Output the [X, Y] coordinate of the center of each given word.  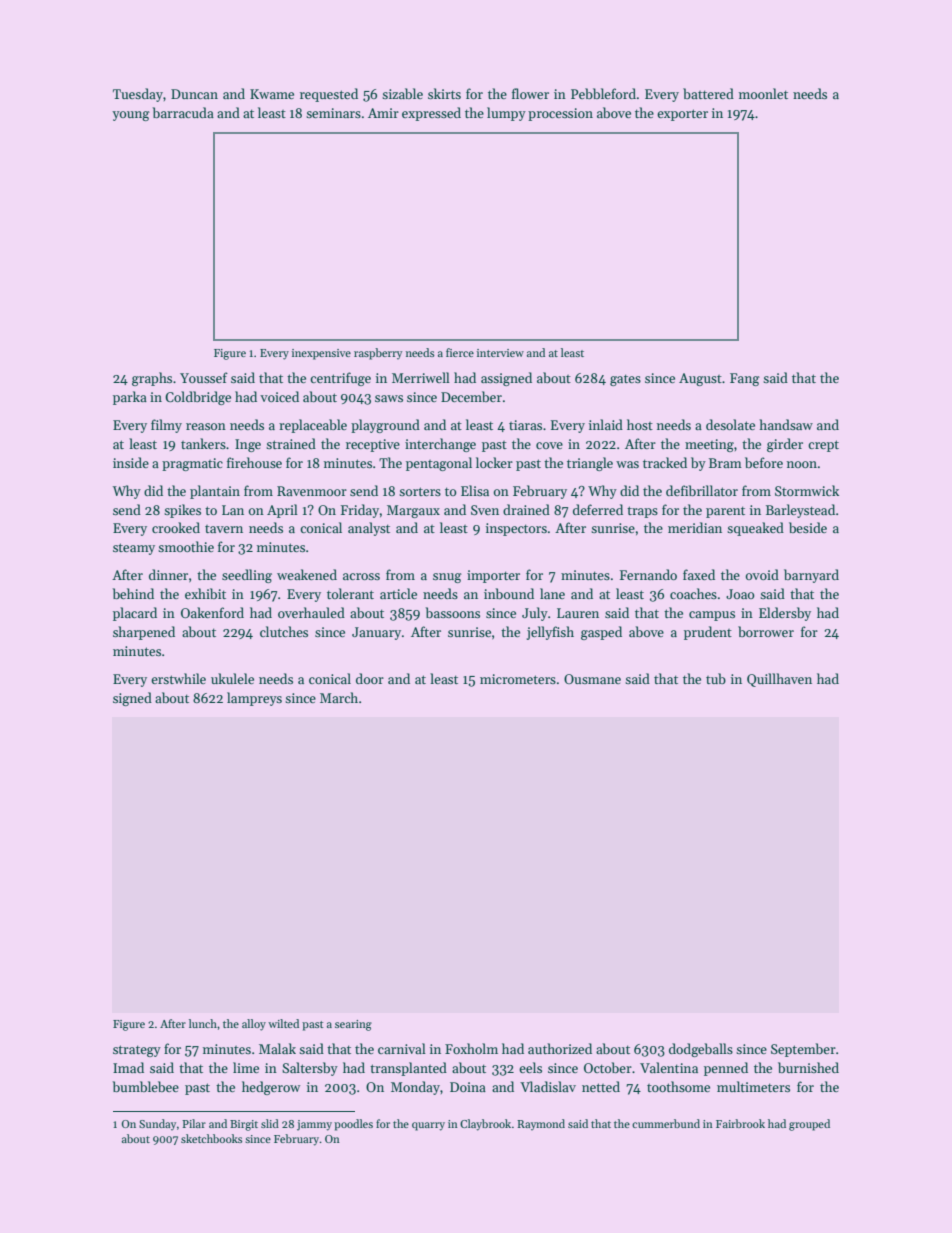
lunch [203, 1023]
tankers [203, 443]
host [640, 424]
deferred [598, 509]
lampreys [254, 699]
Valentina [669, 1067]
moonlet [763, 93]
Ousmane [592, 679]
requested [329, 95]
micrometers [518, 679]
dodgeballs [701, 1050]
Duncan [194, 94]
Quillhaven [779, 680]
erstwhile [178, 678]
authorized [560, 1048]
